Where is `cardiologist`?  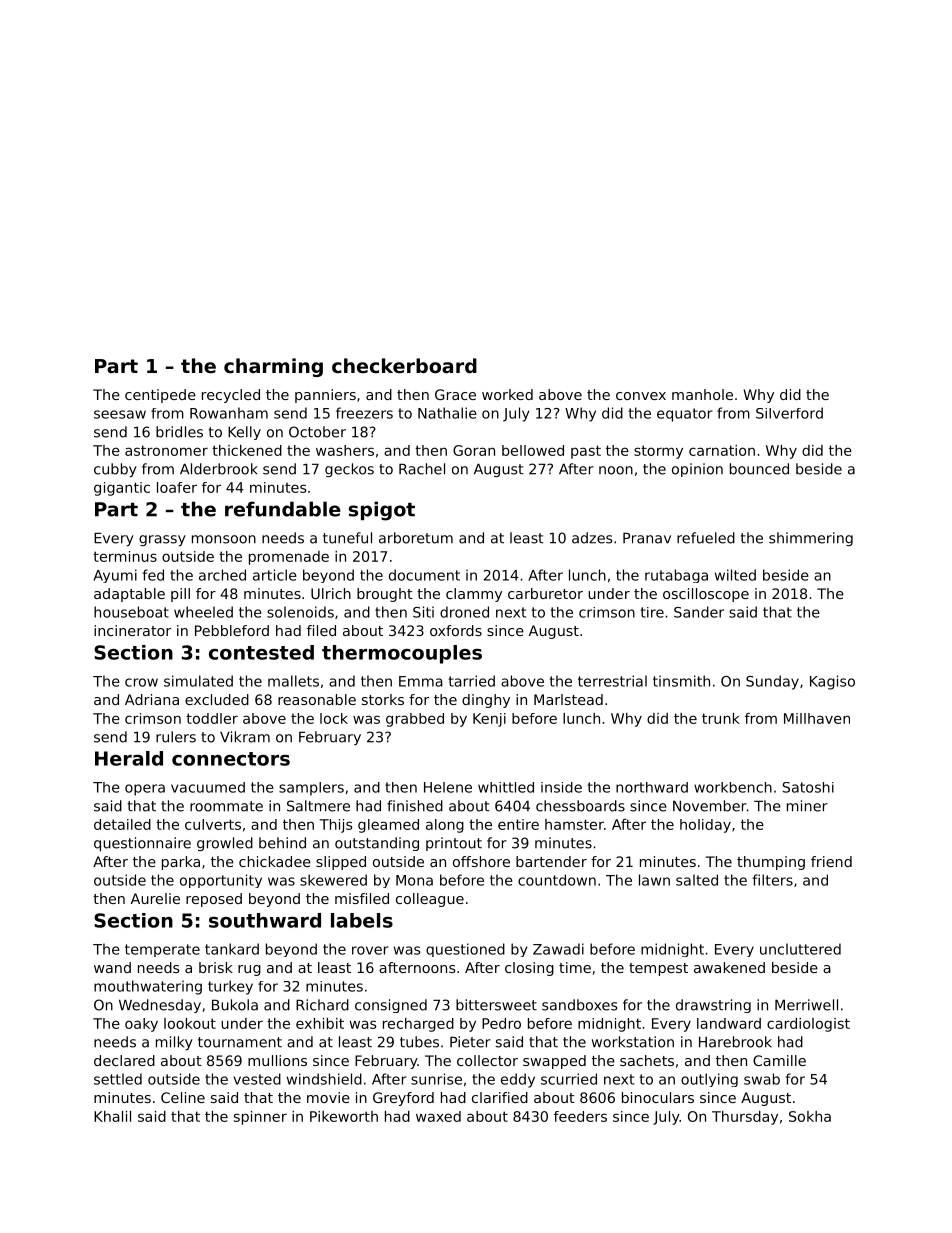 cardiologist is located at coordinates (808, 1025).
